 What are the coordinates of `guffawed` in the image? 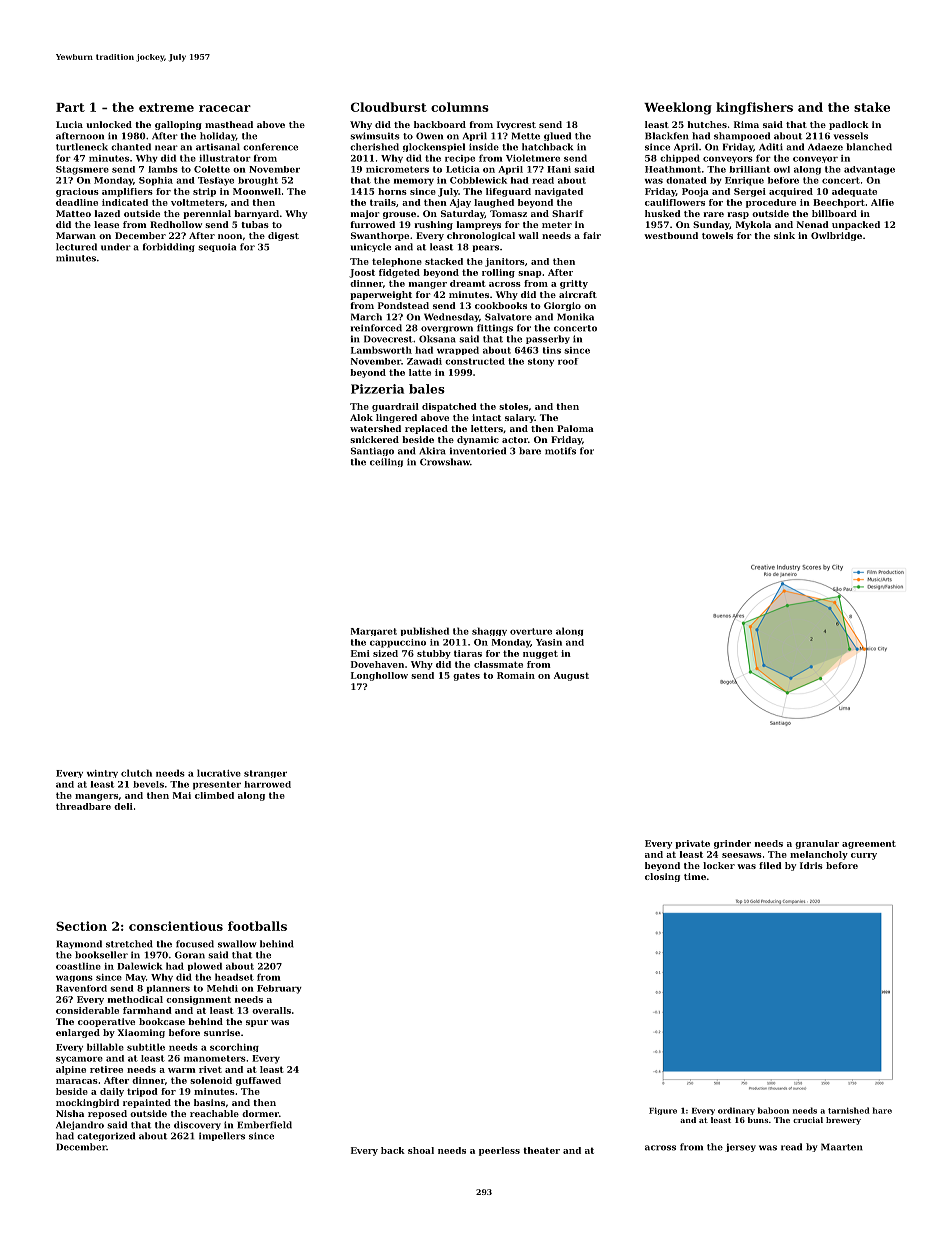 It's located at (258, 1081).
